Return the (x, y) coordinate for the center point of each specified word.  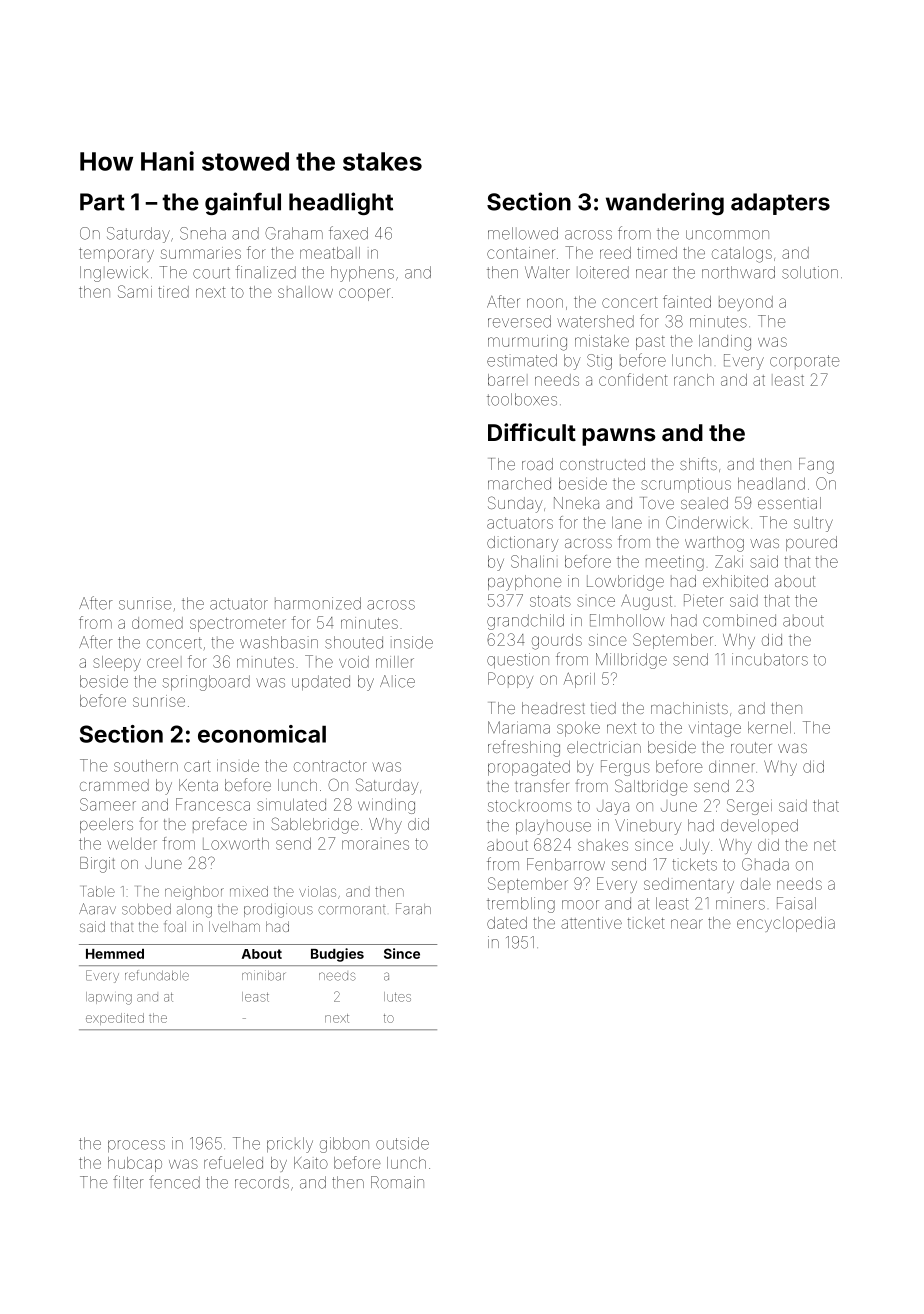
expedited (115, 1019)
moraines (375, 845)
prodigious (278, 911)
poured (811, 543)
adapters (780, 204)
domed (157, 623)
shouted (354, 642)
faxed (348, 233)
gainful (243, 203)
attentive (591, 923)
